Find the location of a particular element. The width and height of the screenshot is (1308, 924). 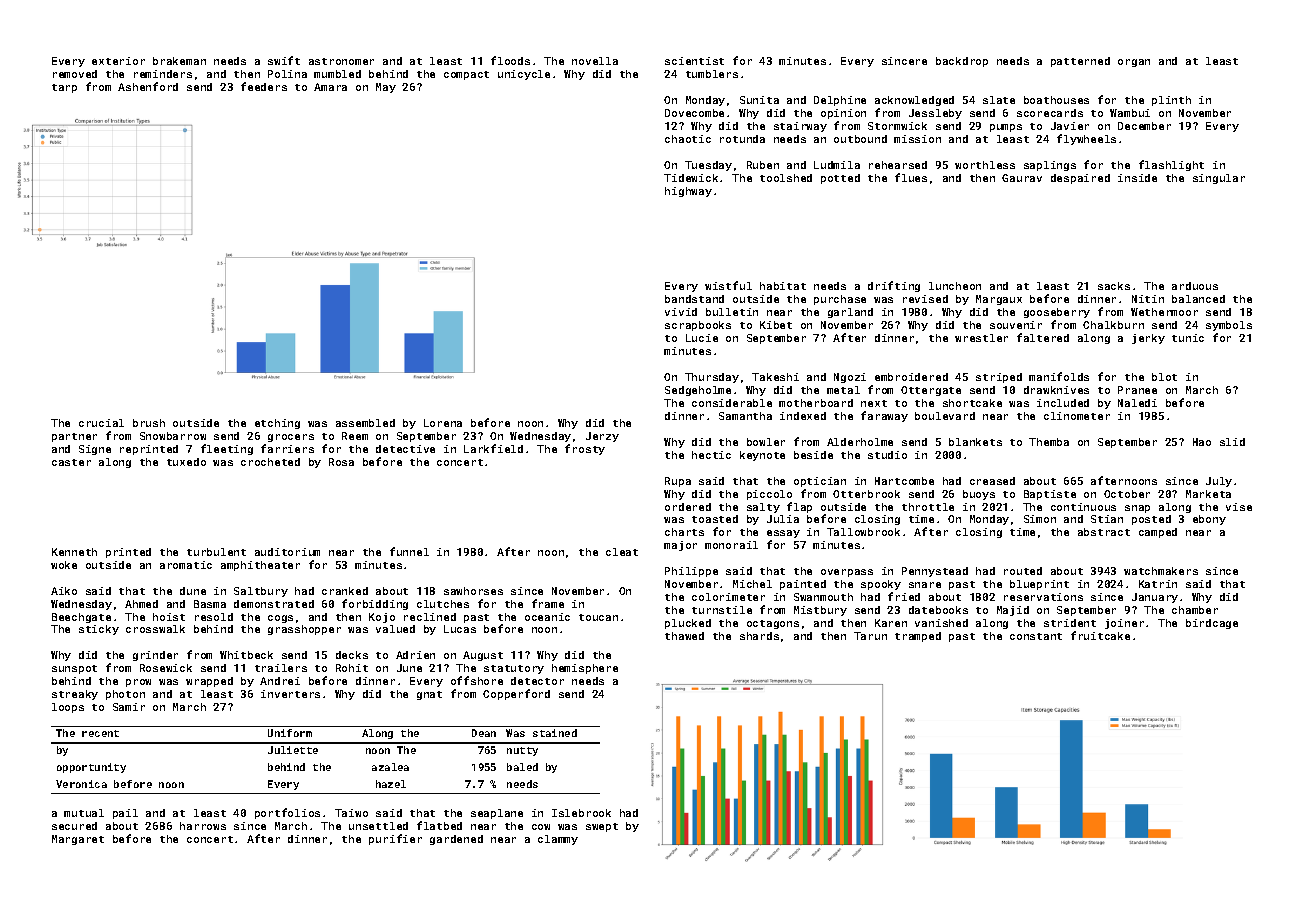

thawed is located at coordinates (684, 636).
